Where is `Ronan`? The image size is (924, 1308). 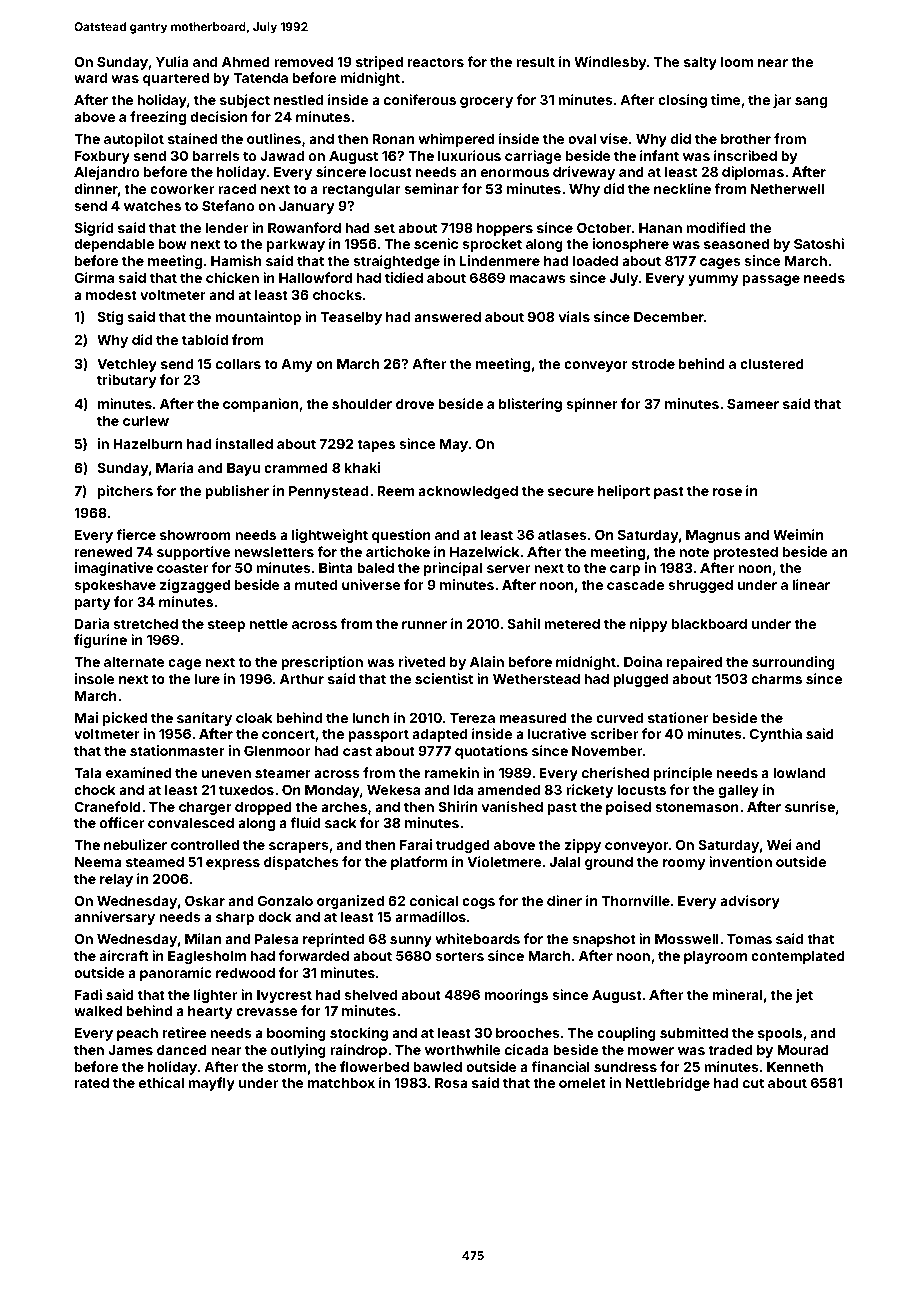
Ronan is located at coordinates (393, 139).
